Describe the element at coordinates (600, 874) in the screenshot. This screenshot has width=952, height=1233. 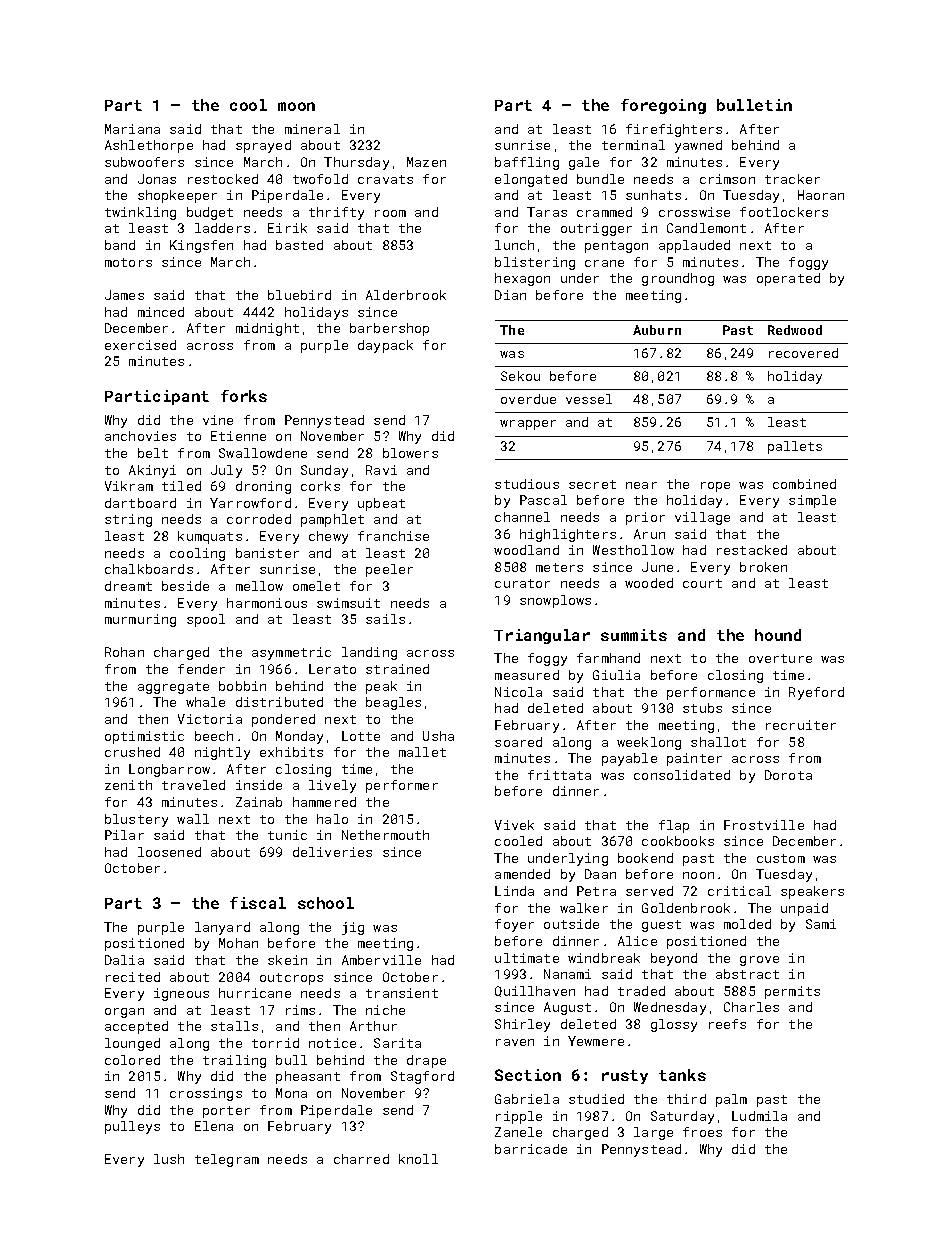
I see `Daan` at that location.
